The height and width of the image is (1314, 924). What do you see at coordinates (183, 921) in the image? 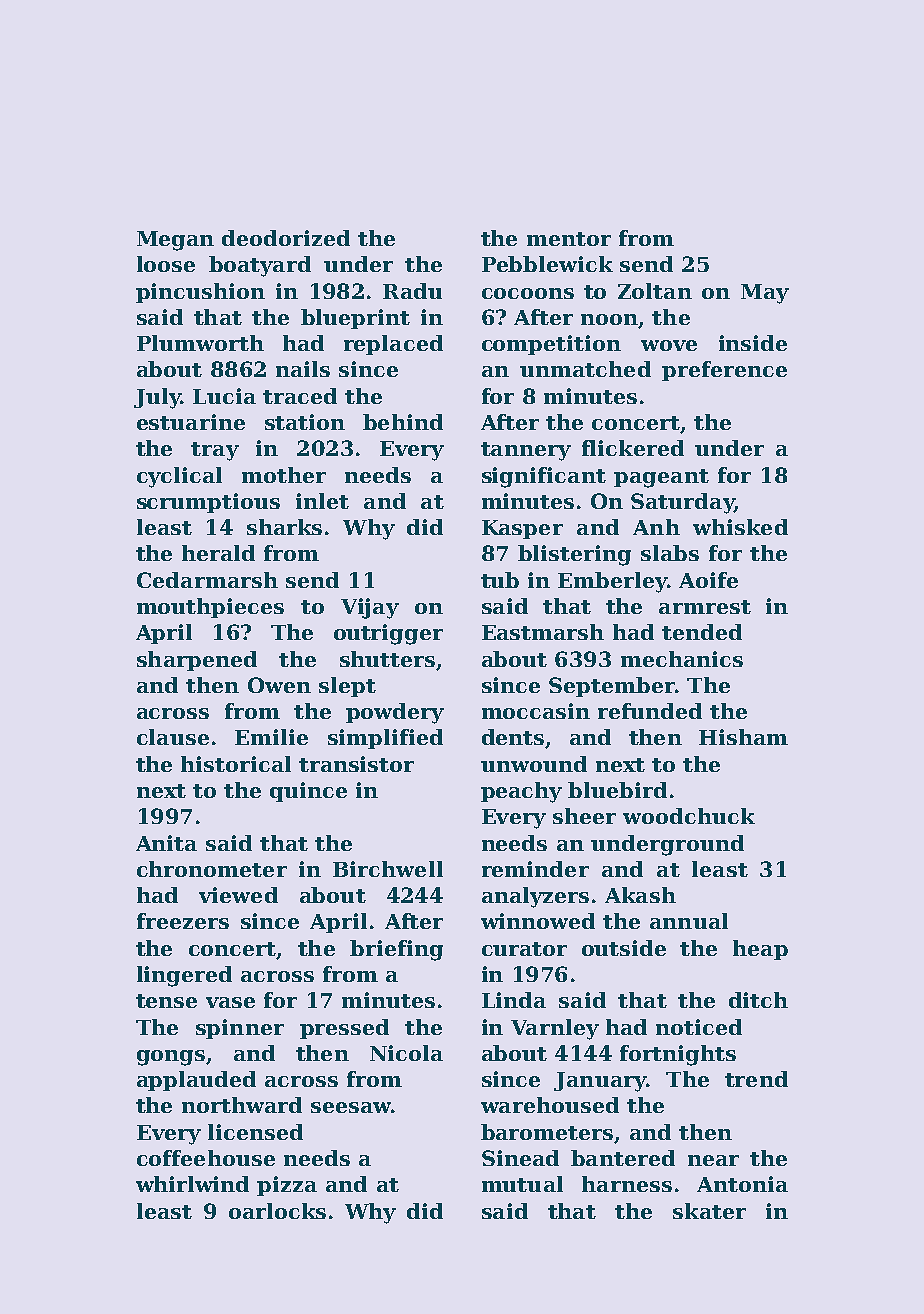
I see `freezers` at bounding box center [183, 921].
